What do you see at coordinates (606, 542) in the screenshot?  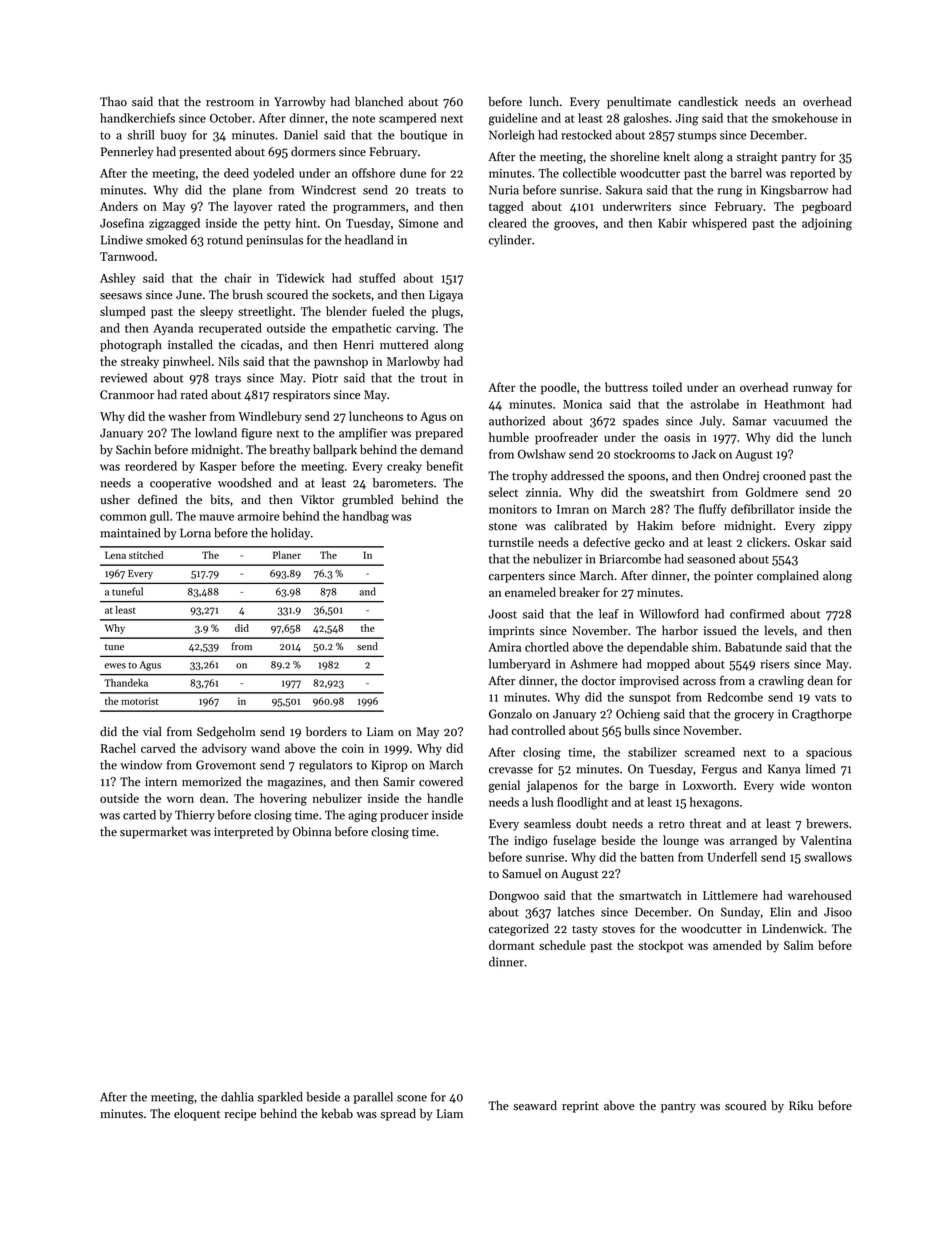 I see `defective` at bounding box center [606, 542].
